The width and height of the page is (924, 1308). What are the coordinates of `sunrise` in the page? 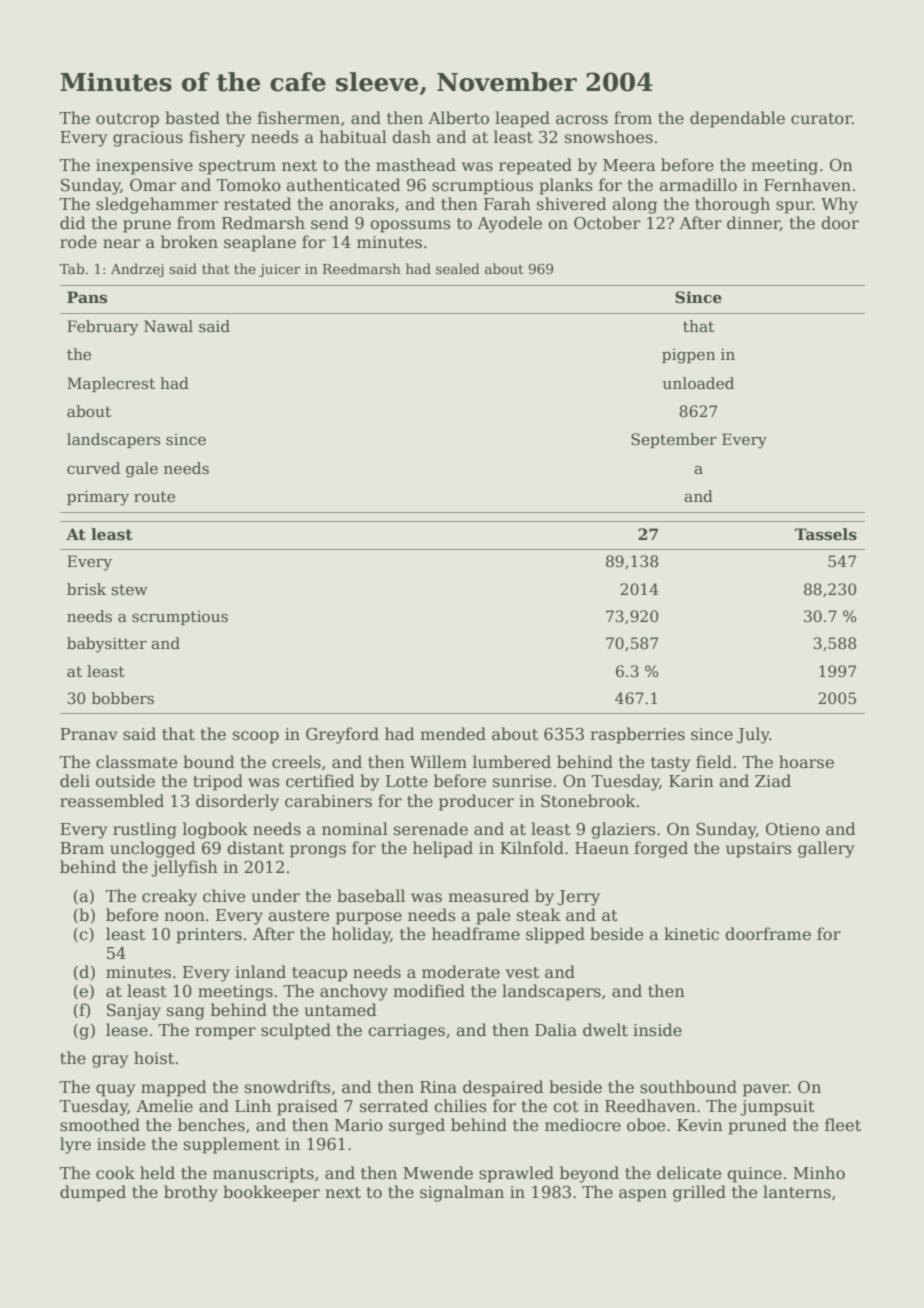 It's located at (522, 781).
